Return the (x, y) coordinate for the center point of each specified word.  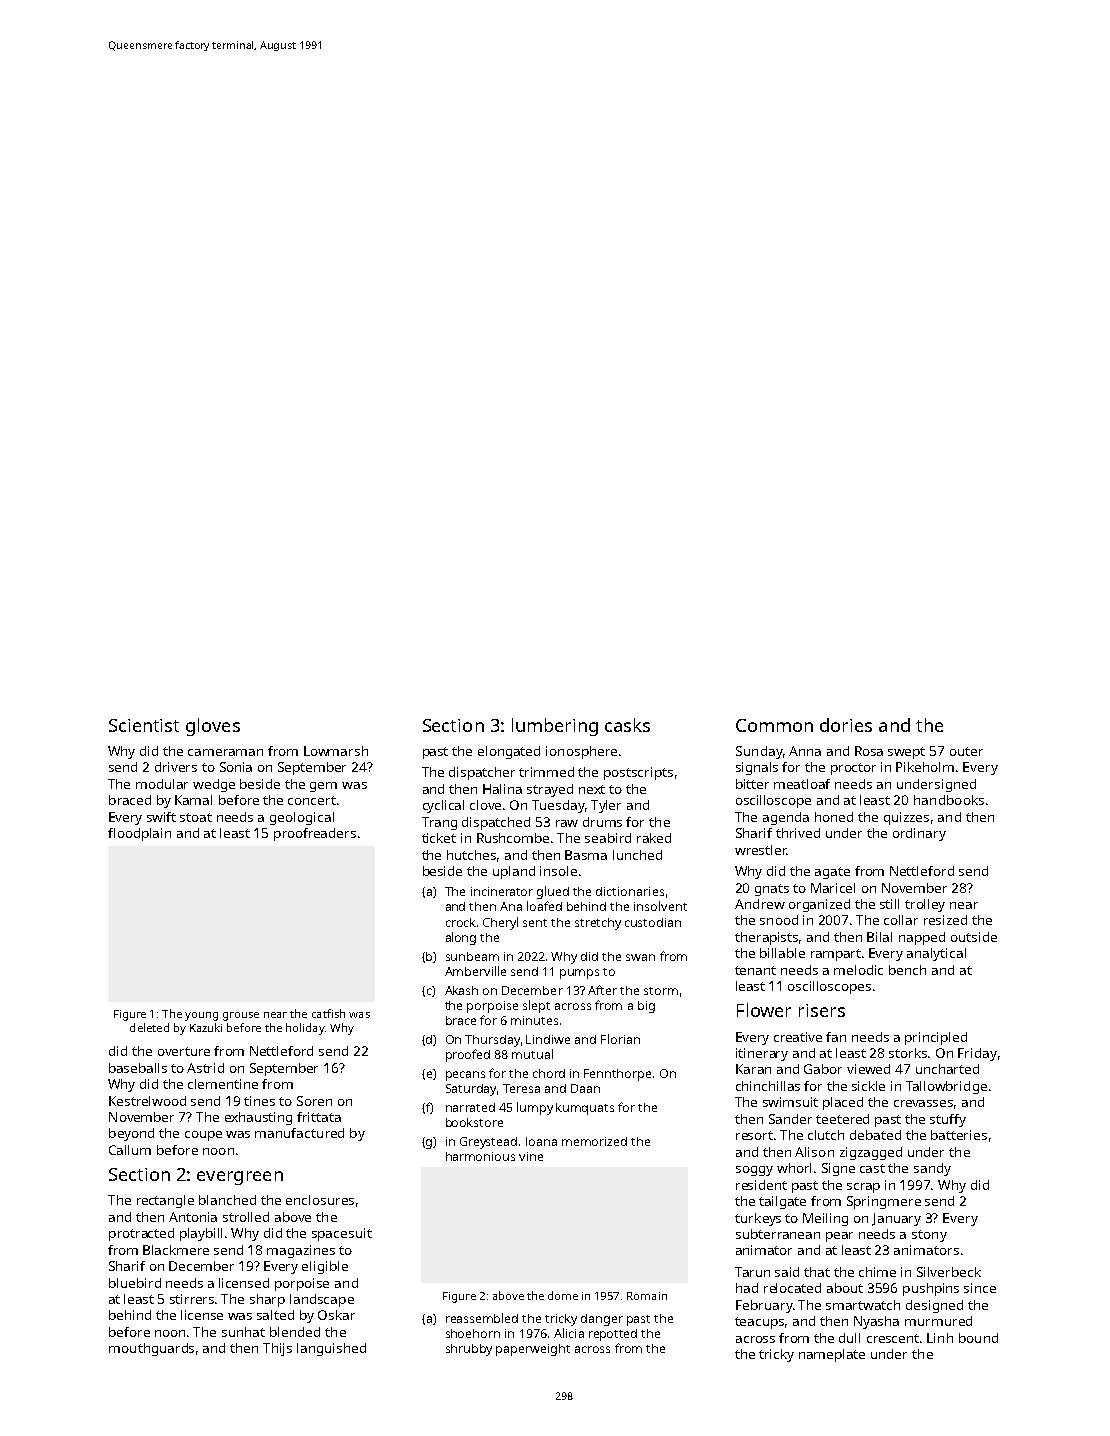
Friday (977, 1054)
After (602, 990)
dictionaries (630, 891)
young (201, 1016)
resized (945, 920)
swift (161, 817)
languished (331, 1349)
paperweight (533, 1350)
